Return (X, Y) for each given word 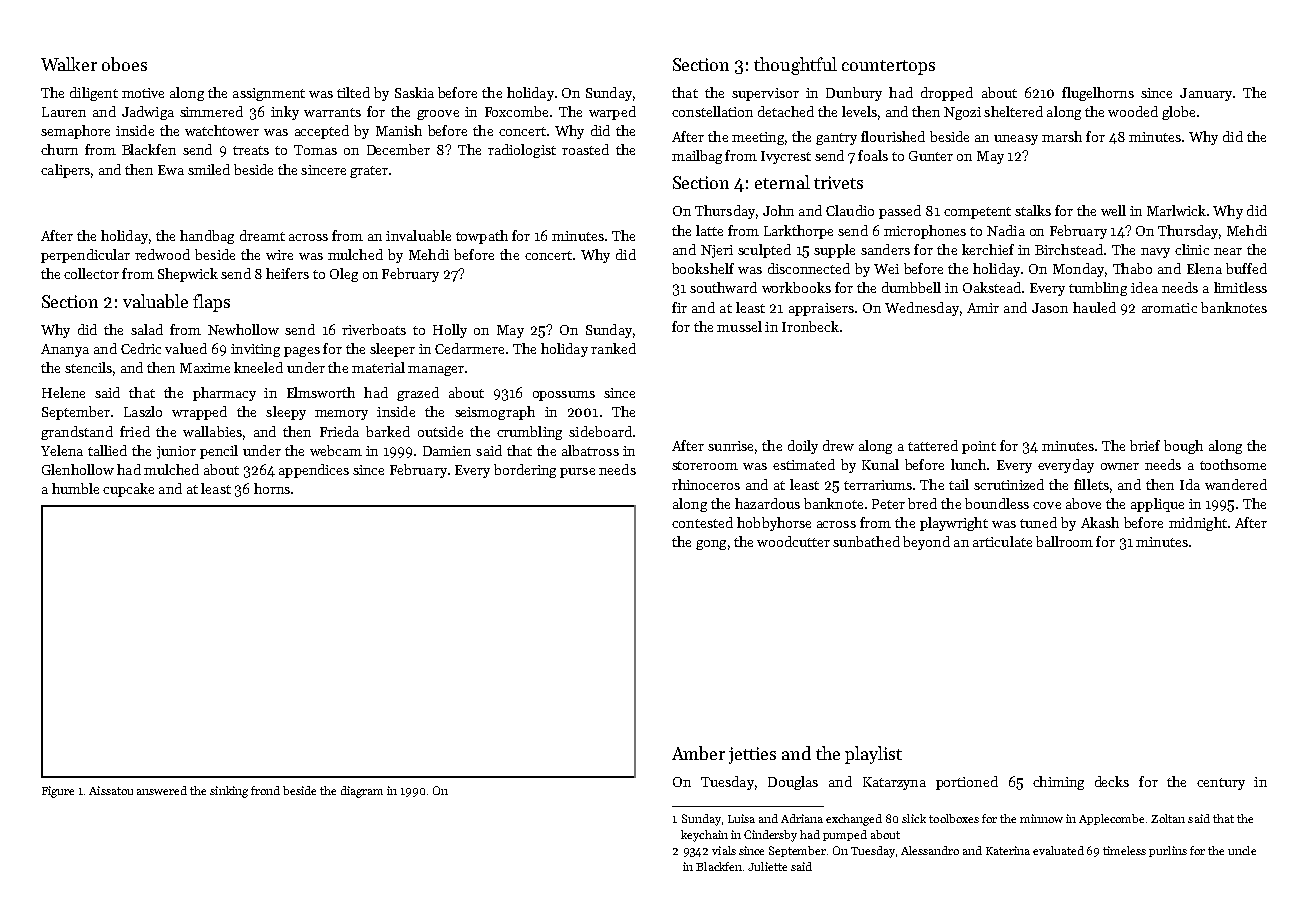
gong (711, 545)
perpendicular (85, 256)
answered (162, 790)
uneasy (1016, 140)
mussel (739, 326)
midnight (1198, 524)
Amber (698, 753)
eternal (782, 182)
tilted (353, 92)
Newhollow (243, 329)
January (1206, 94)
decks (1112, 781)
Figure (58, 792)
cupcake (128, 490)
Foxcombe (516, 111)
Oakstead (992, 287)
